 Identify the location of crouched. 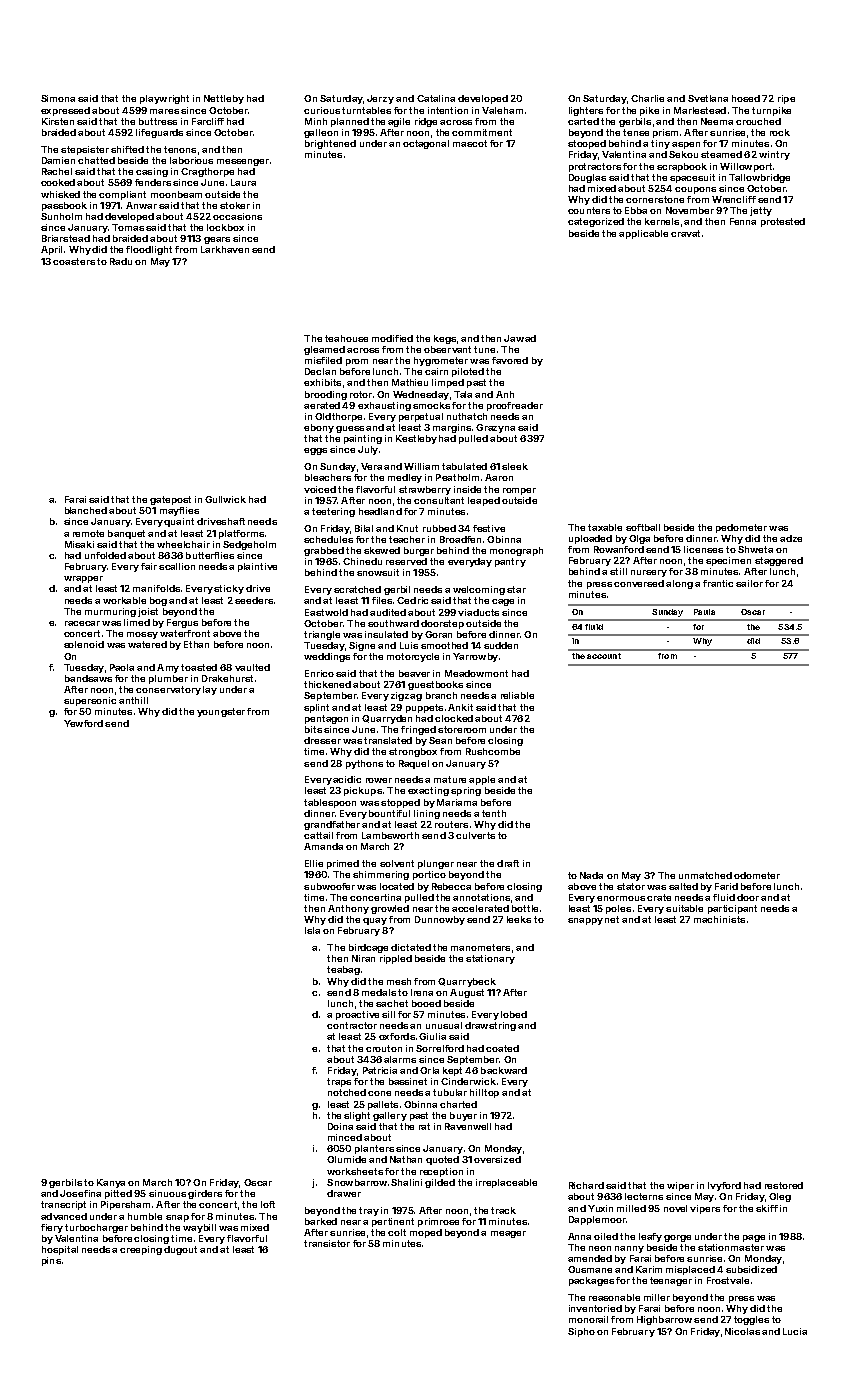
(758, 121).
